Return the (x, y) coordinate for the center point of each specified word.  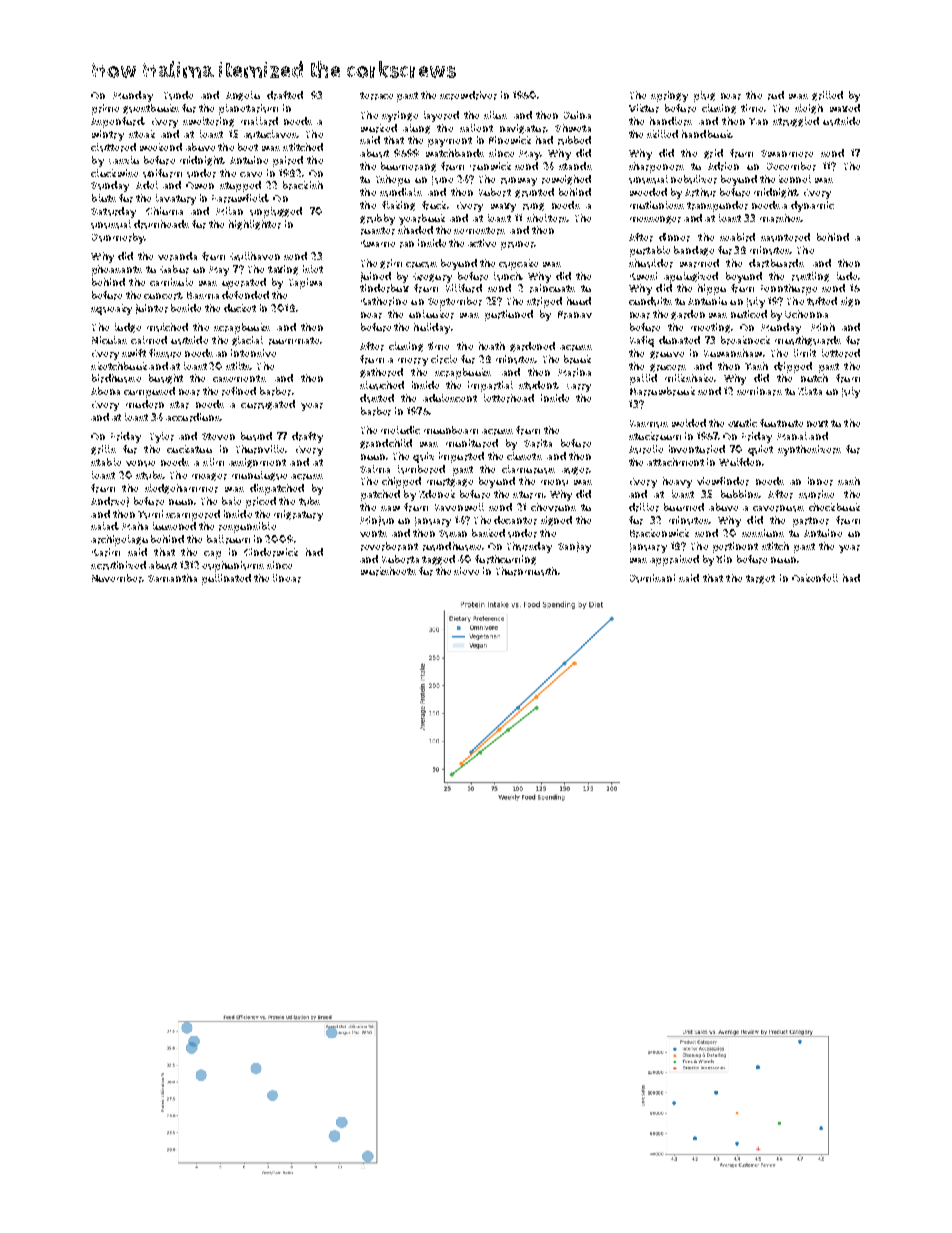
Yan (758, 121)
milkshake (689, 378)
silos (495, 115)
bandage (694, 251)
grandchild (386, 444)
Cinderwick (271, 552)
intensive (253, 353)
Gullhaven (255, 256)
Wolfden (740, 462)
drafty (307, 437)
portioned (509, 315)
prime (105, 109)
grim (391, 264)
